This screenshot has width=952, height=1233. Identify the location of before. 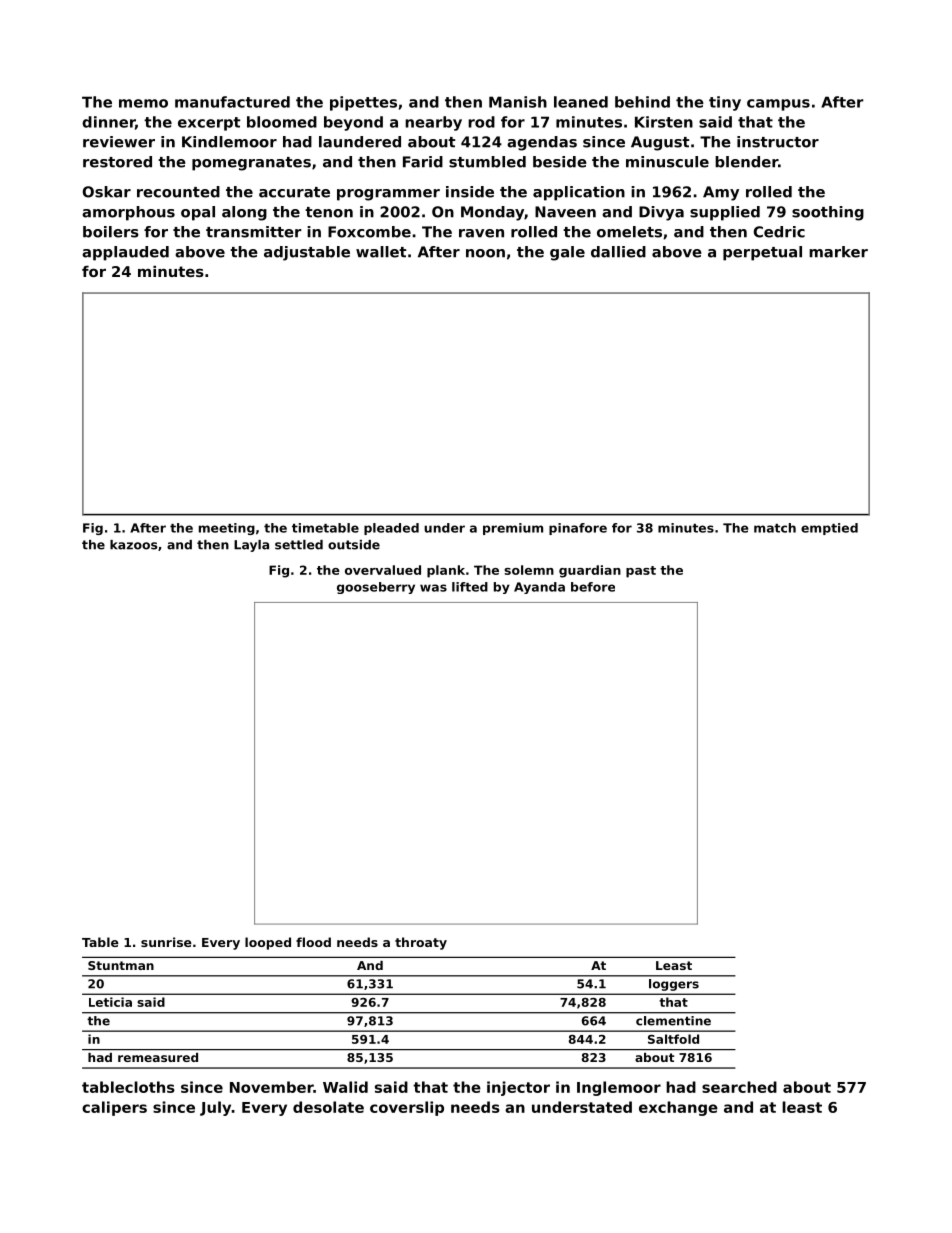
(593, 587).
